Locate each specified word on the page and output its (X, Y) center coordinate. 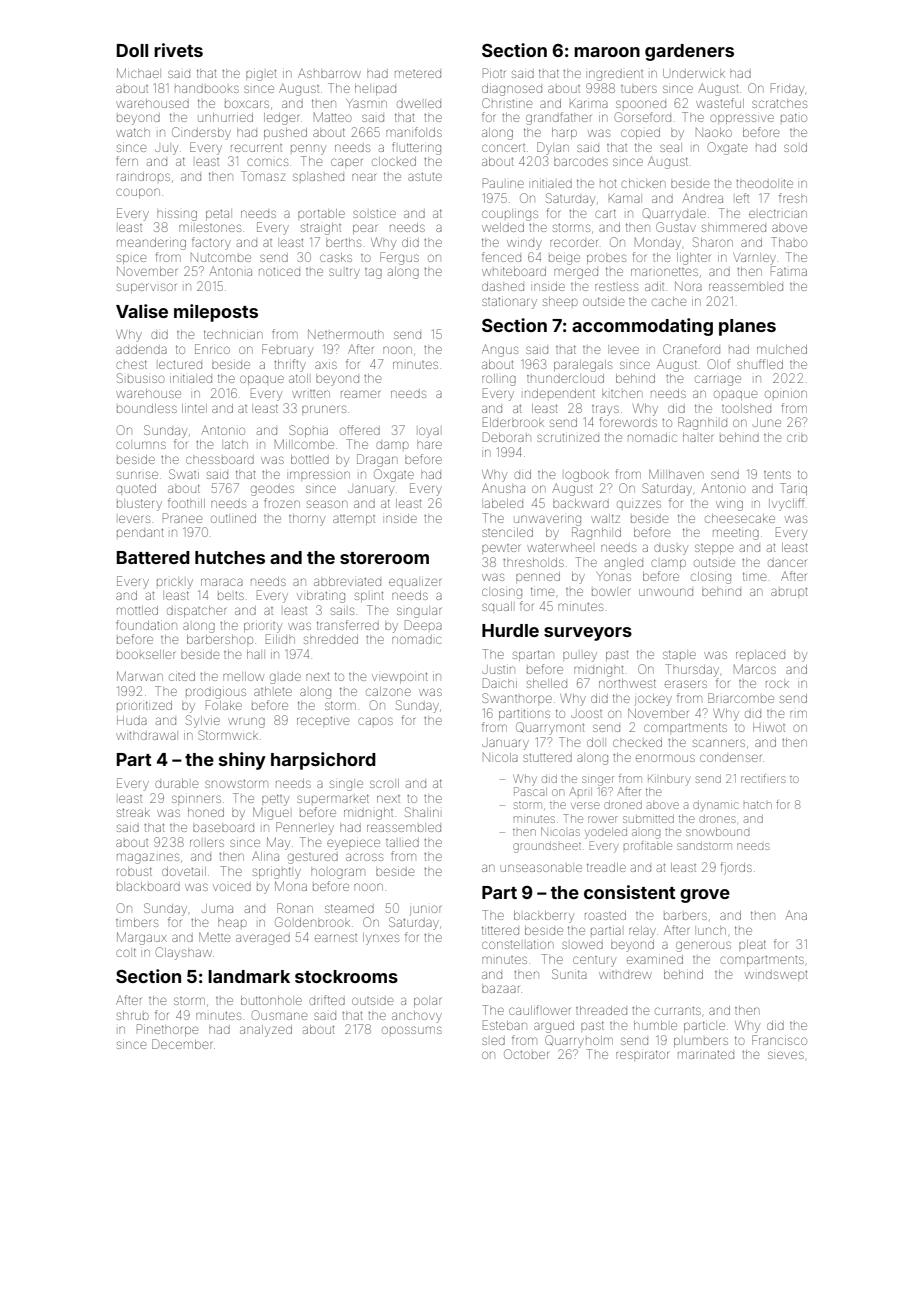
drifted (327, 1000)
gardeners (689, 52)
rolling (499, 380)
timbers (137, 922)
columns (141, 445)
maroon (607, 52)
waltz (605, 518)
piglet (261, 75)
